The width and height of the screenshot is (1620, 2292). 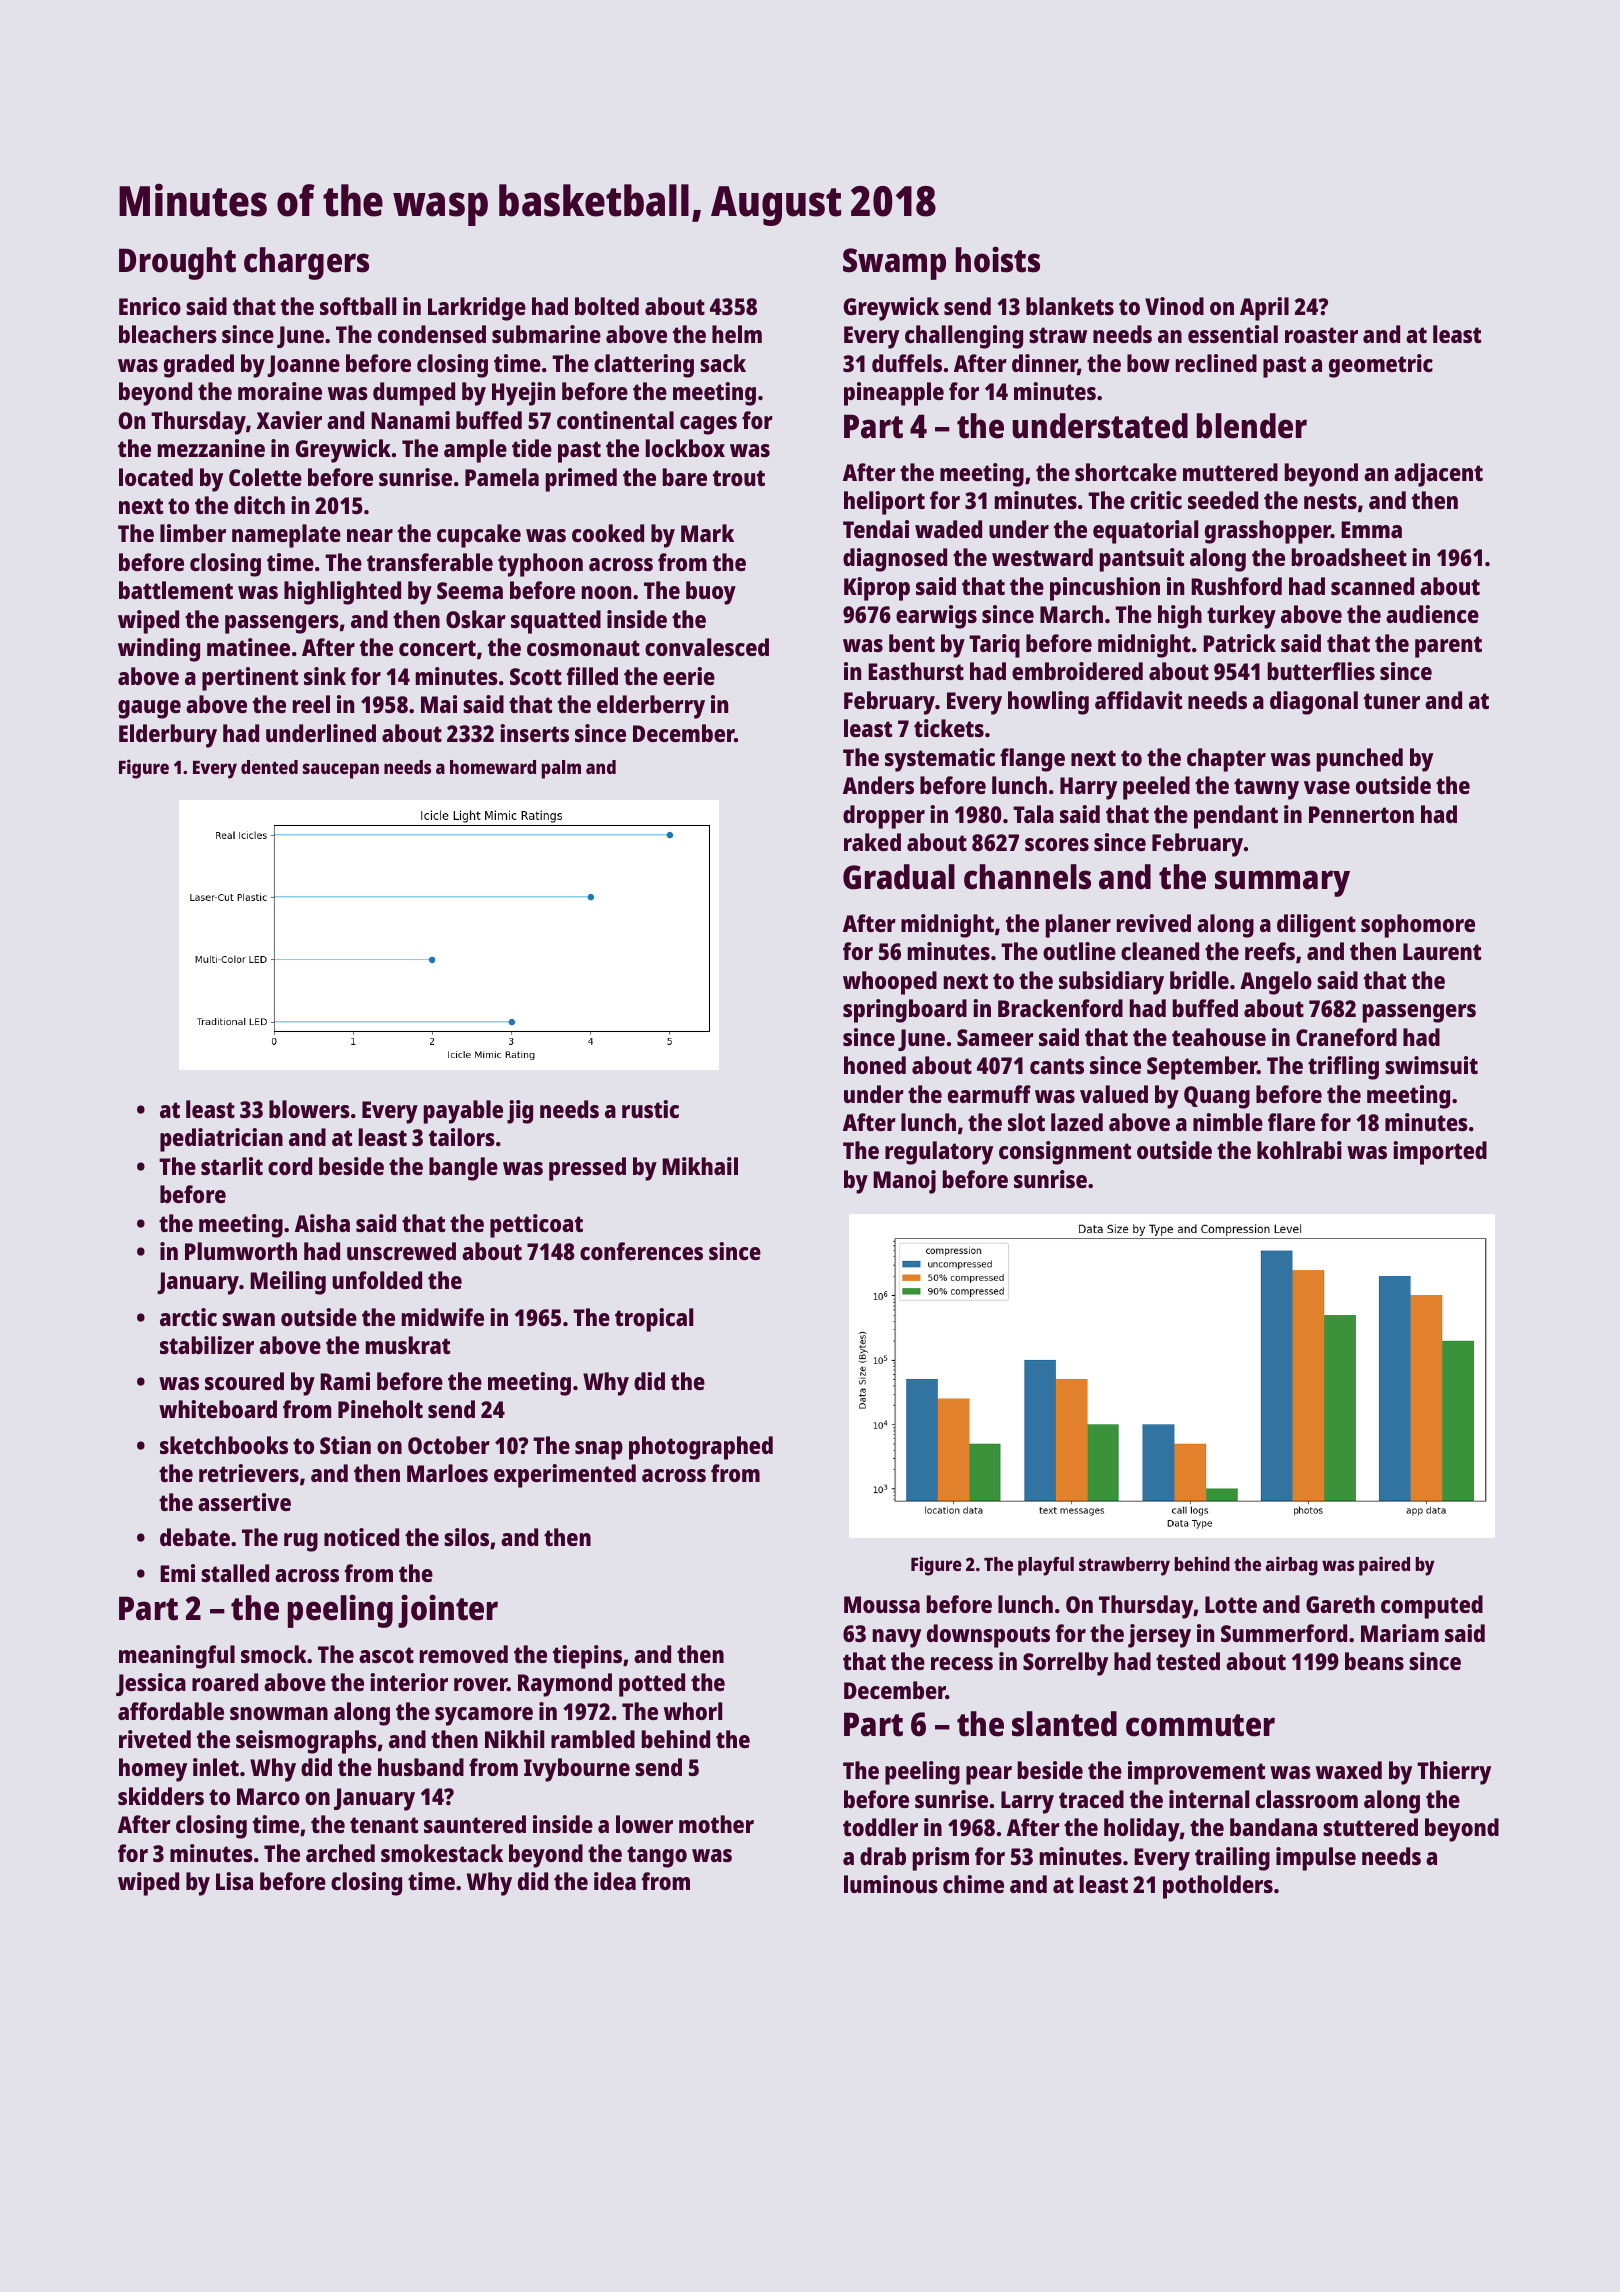 I want to click on blender, so click(x=1252, y=426).
